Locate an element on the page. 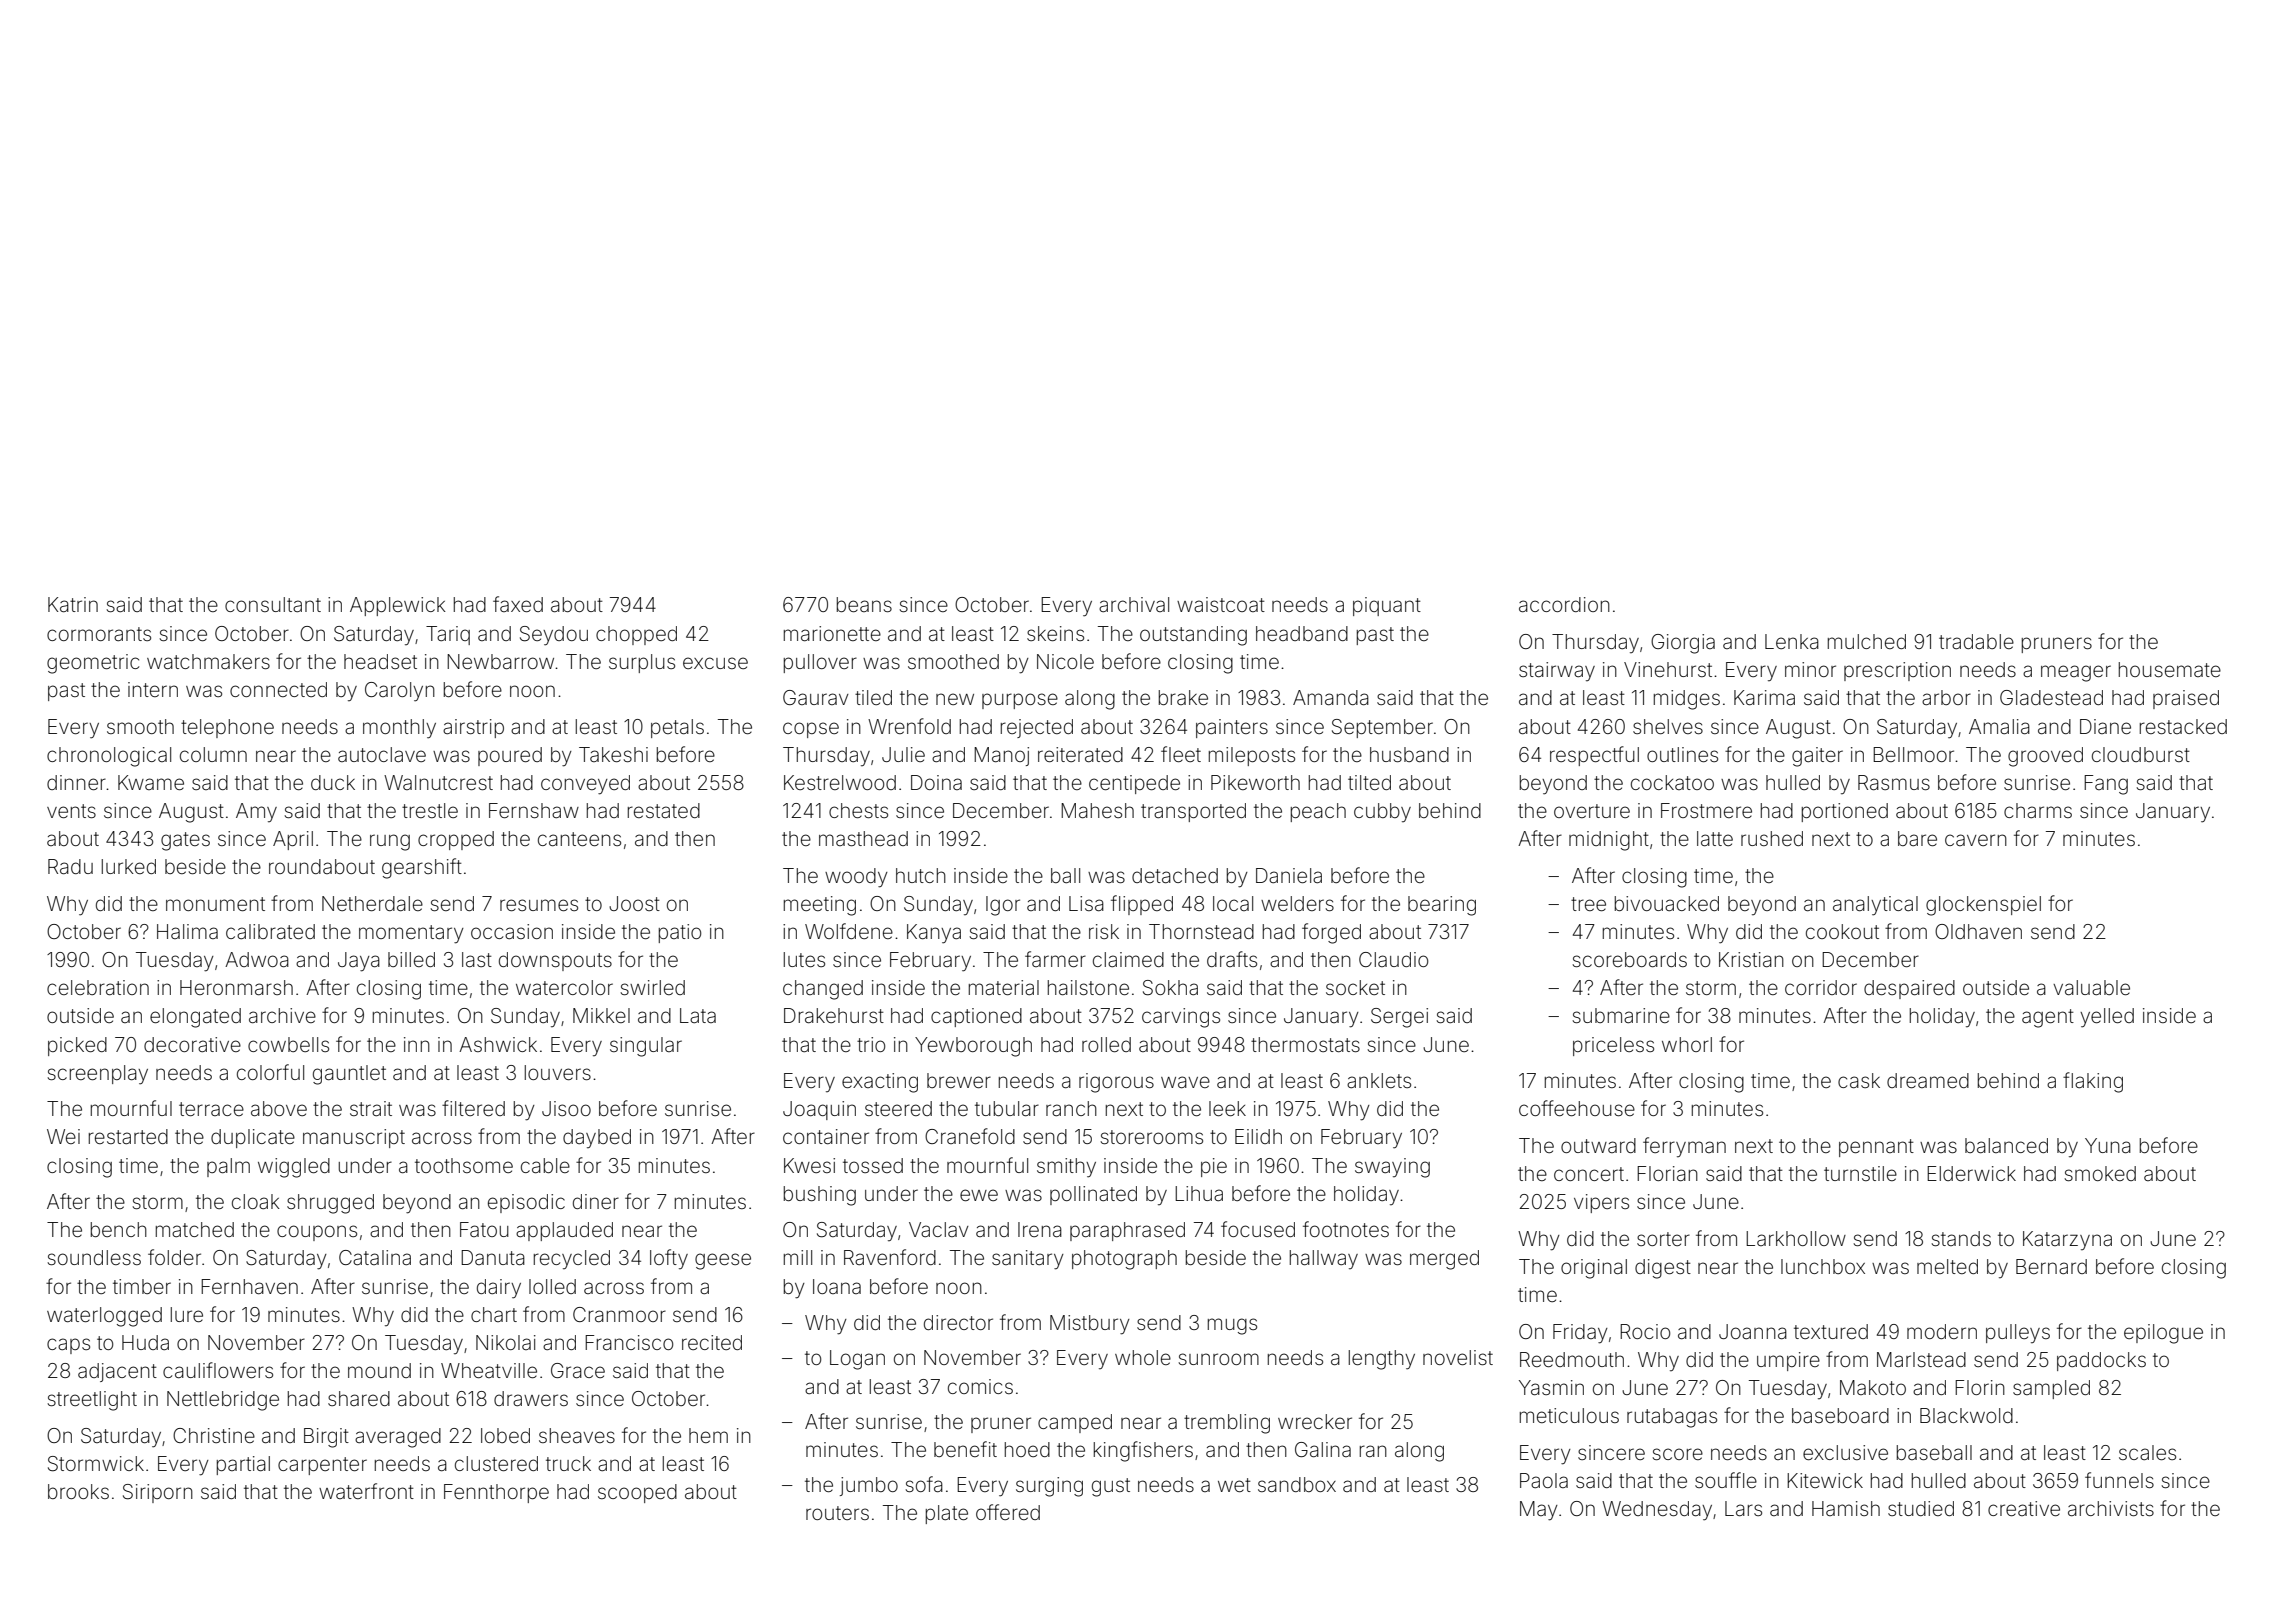 This image has width=2276, height=1609. Gaurav is located at coordinates (816, 697).
